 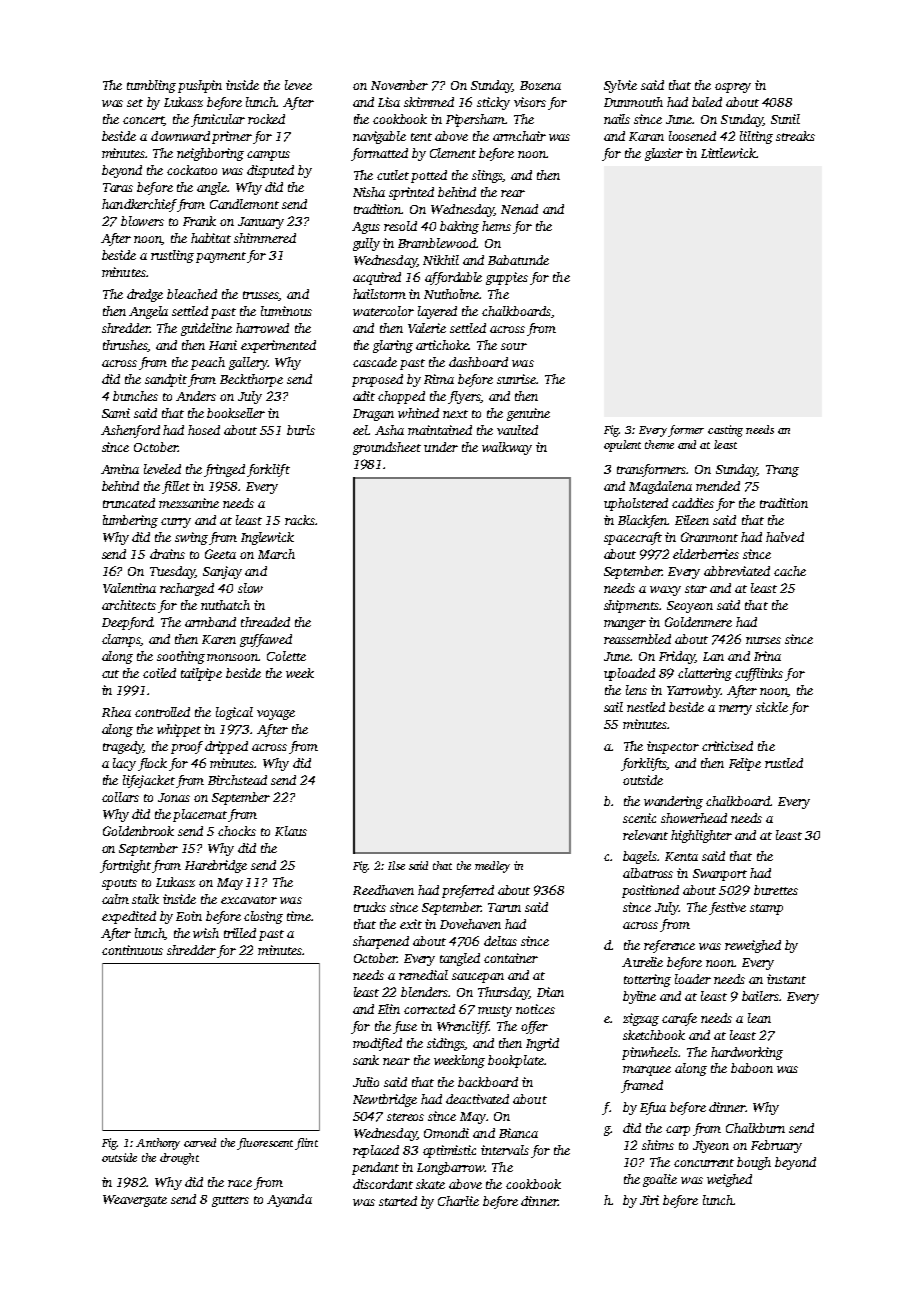 What do you see at coordinates (637, 639) in the screenshot?
I see `reassembled` at bounding box center [637, 639].
